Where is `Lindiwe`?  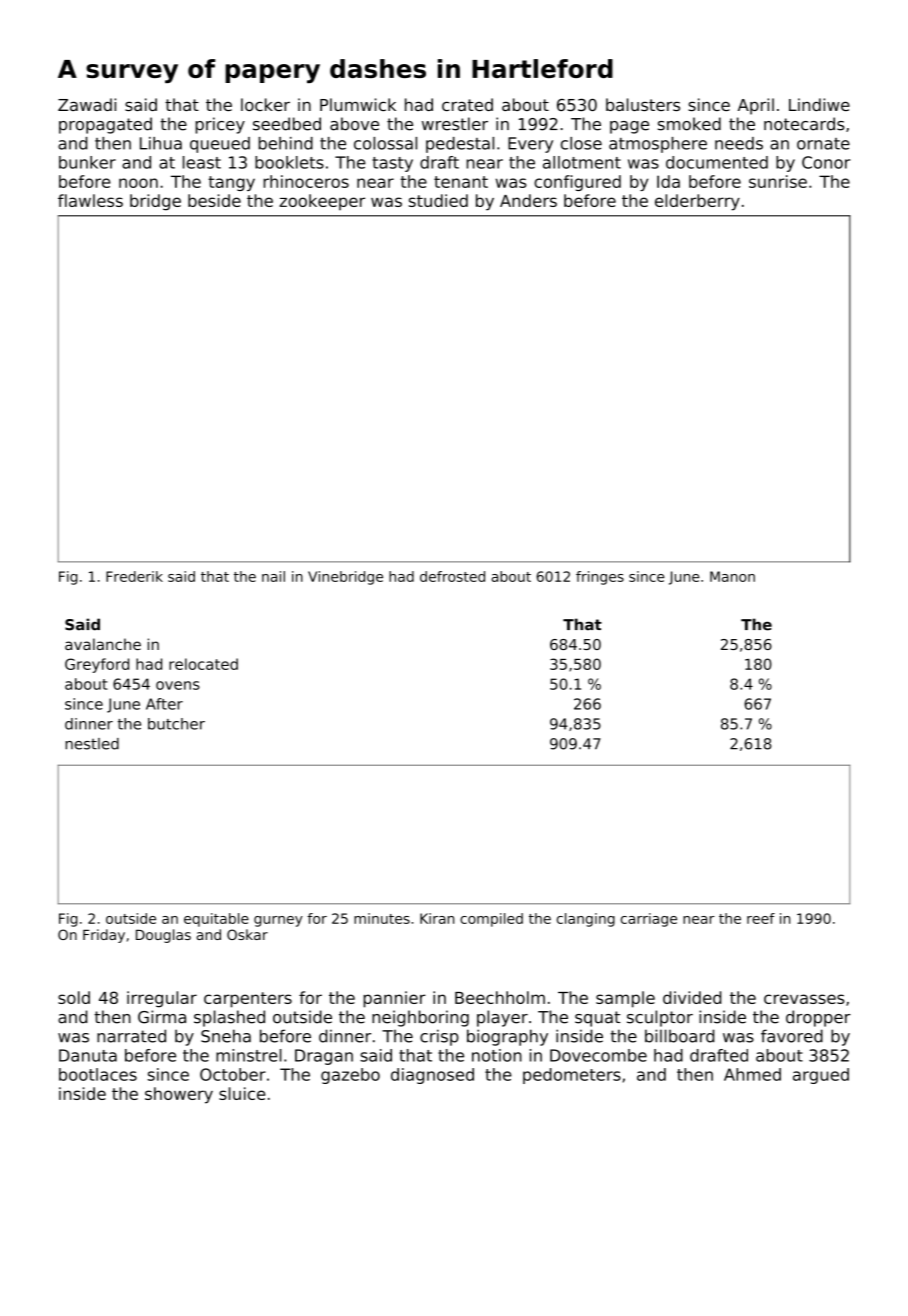 Lindiwe is located at coordinates (819, 104).
